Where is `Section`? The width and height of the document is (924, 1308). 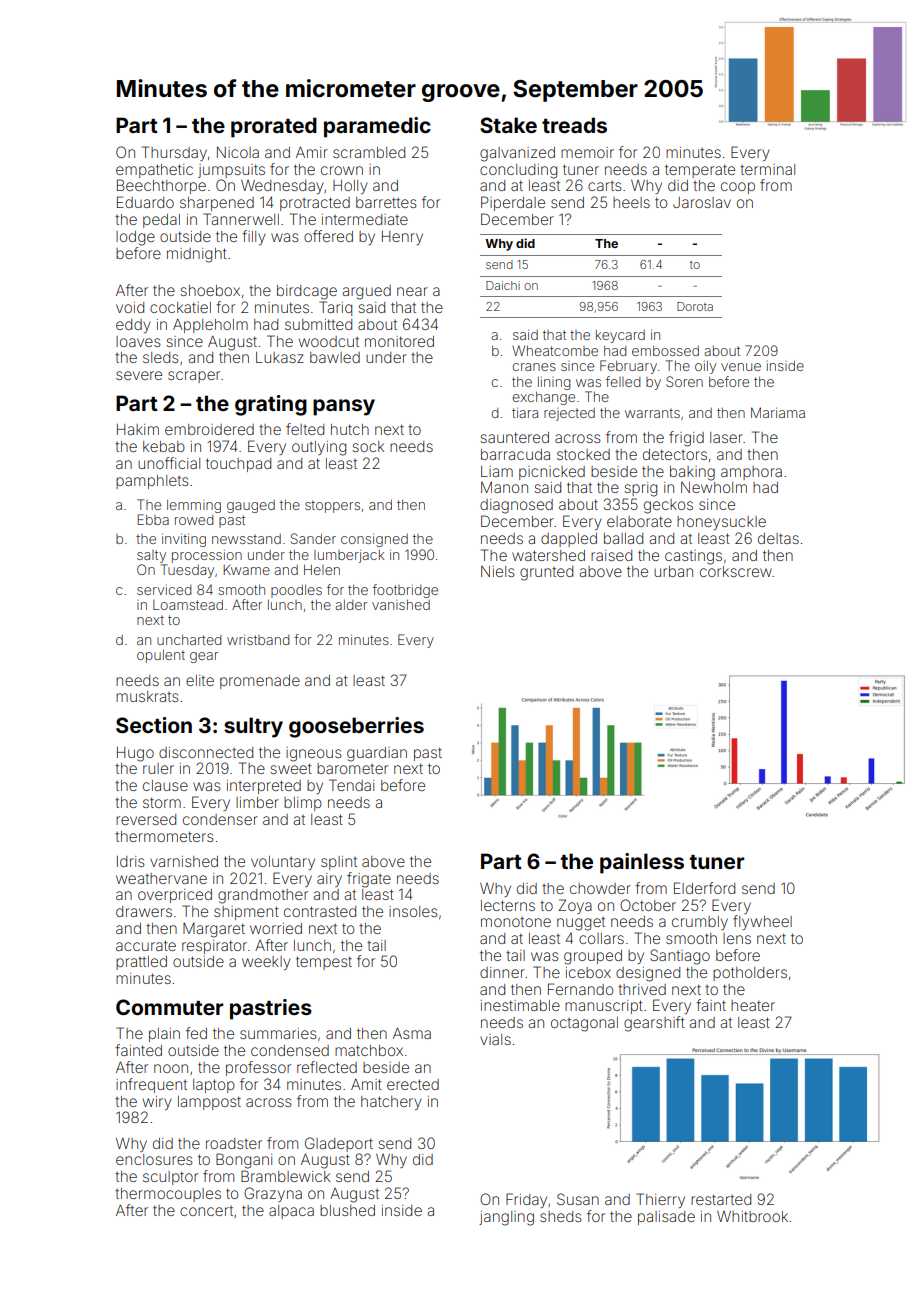
Section is located at coordinates (154, 725).
